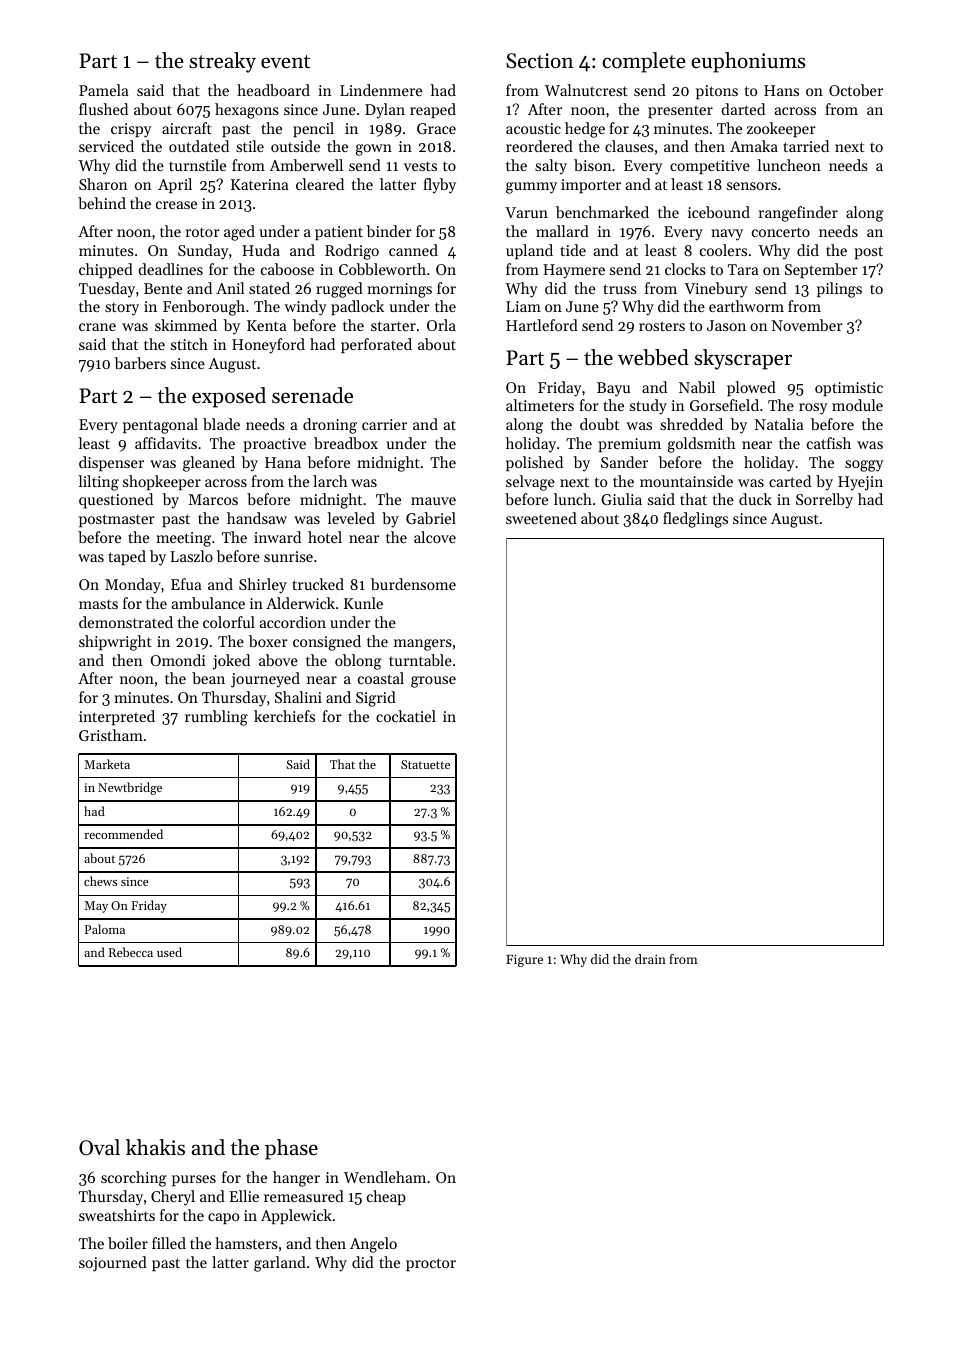 The image size is (962, 1367). I want to click on Statuette, so click(425, 764).
